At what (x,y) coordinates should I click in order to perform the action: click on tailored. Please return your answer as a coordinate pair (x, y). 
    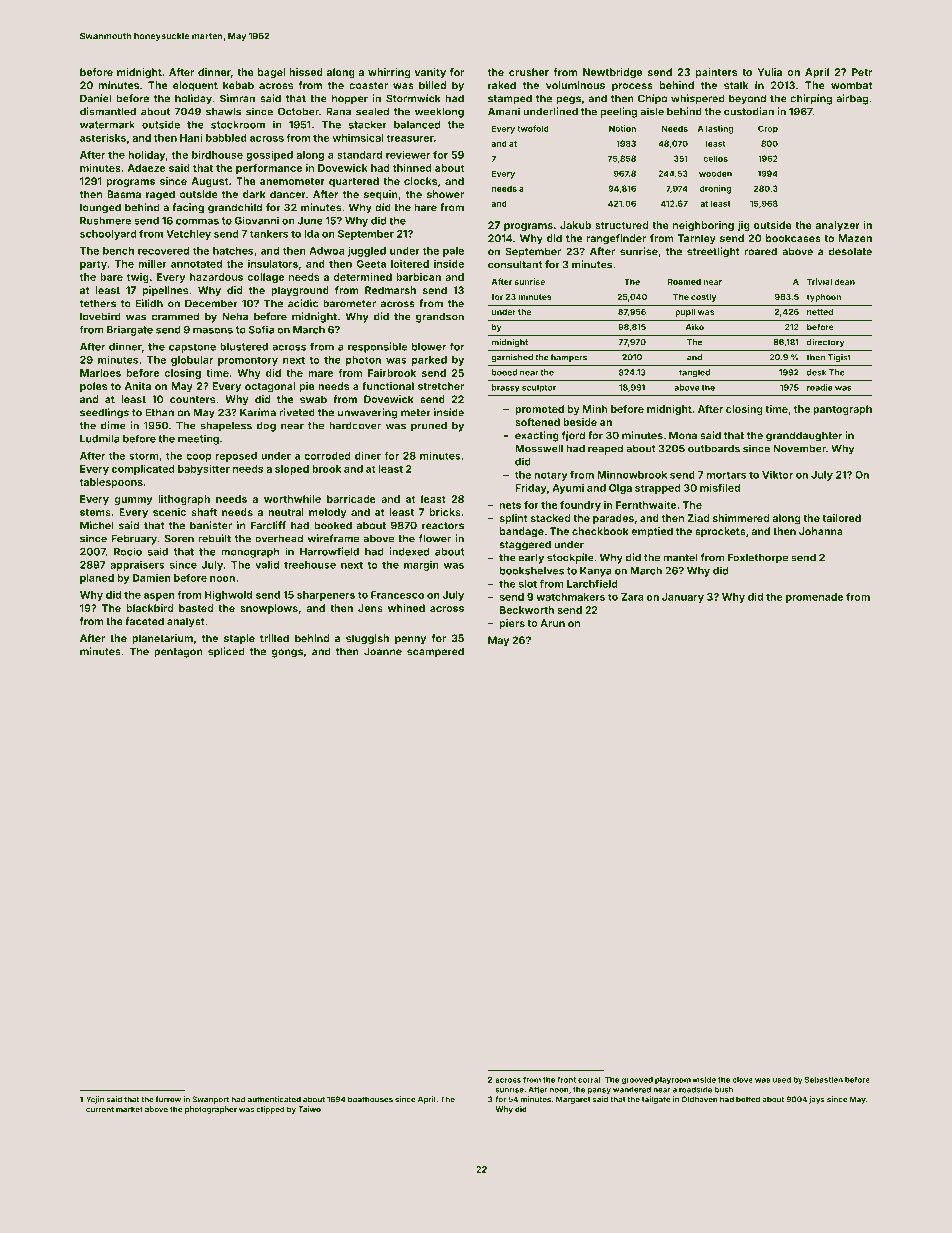
    Looking at the image, I should click on (841, 518).
